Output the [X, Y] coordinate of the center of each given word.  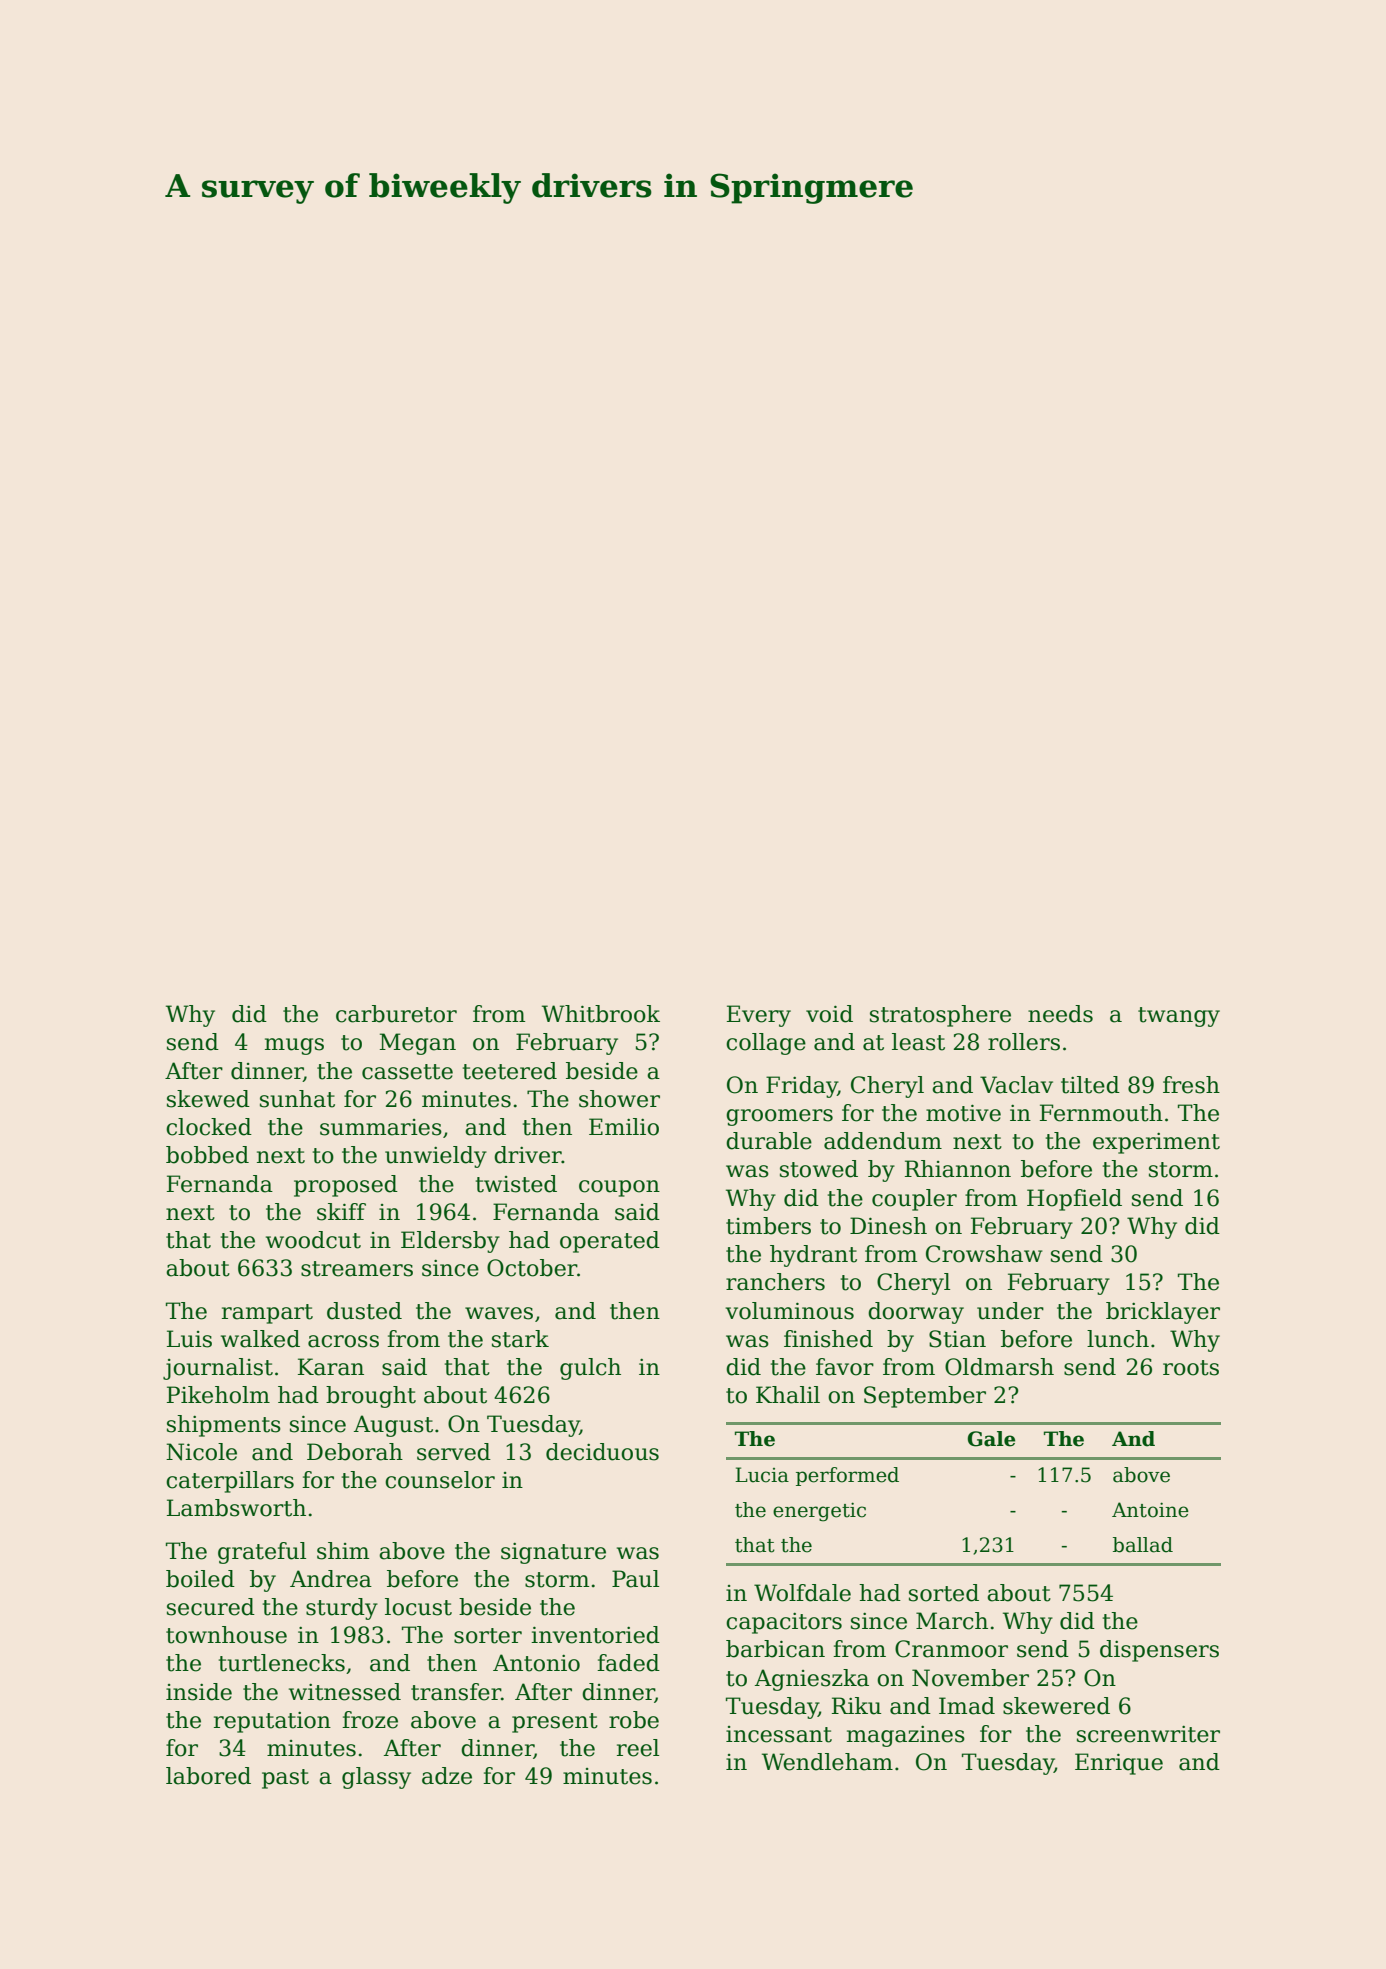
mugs [294, 1046]
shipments [224, 1426]
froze [370, 1720]
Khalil [788, 1395]
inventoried [595, 1635]
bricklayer [1163, 1313]
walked [260, 1339]
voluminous [789, 1311]
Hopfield [1074, 1200]
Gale [991, 1439]
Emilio [624, 1127]
